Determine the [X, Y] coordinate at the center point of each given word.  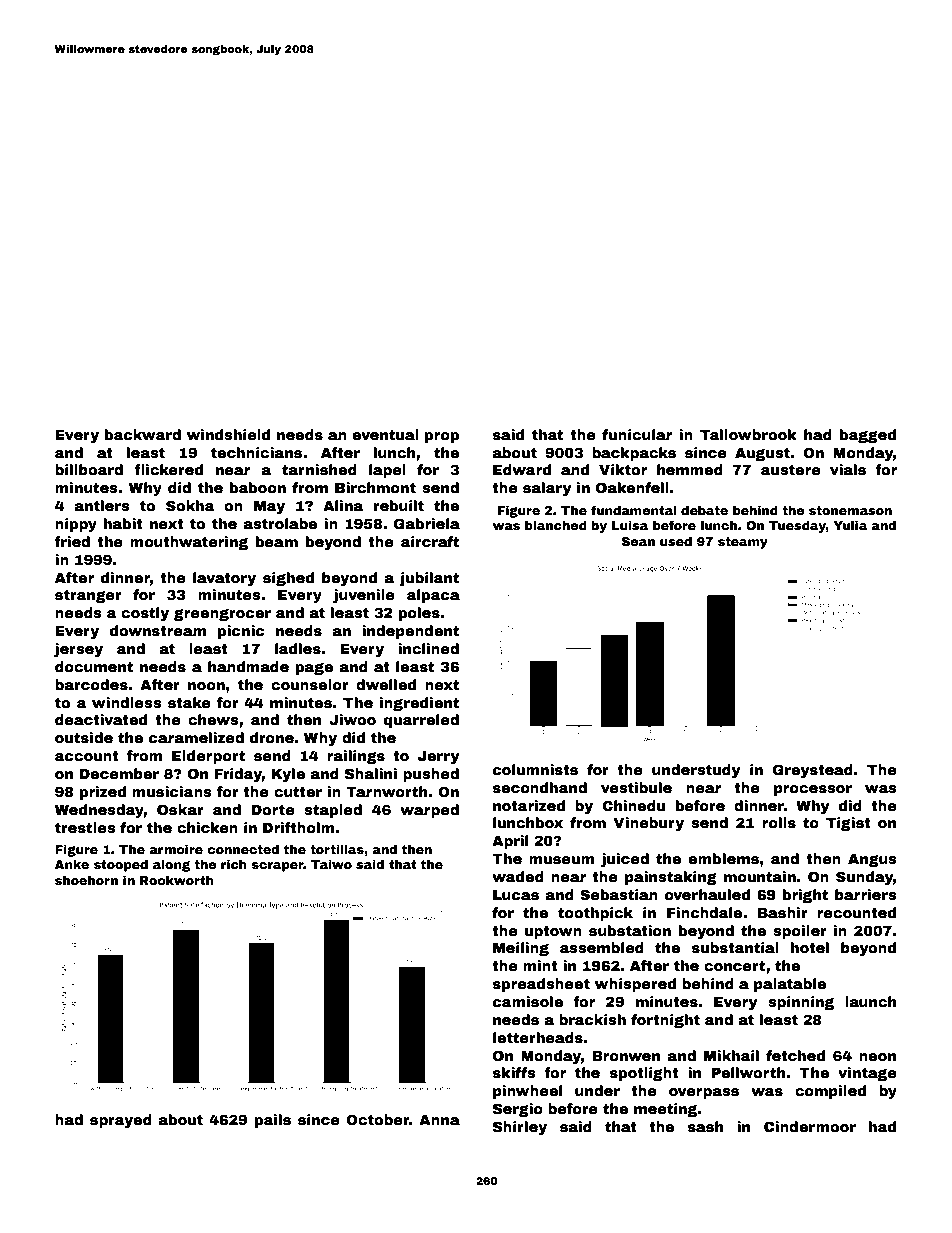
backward [143, 434]
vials [848, 469]
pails [273, 1121]
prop [442, 437]
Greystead [813, 771]
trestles [85, 827]
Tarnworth [386, 791]
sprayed [121, 1121]
